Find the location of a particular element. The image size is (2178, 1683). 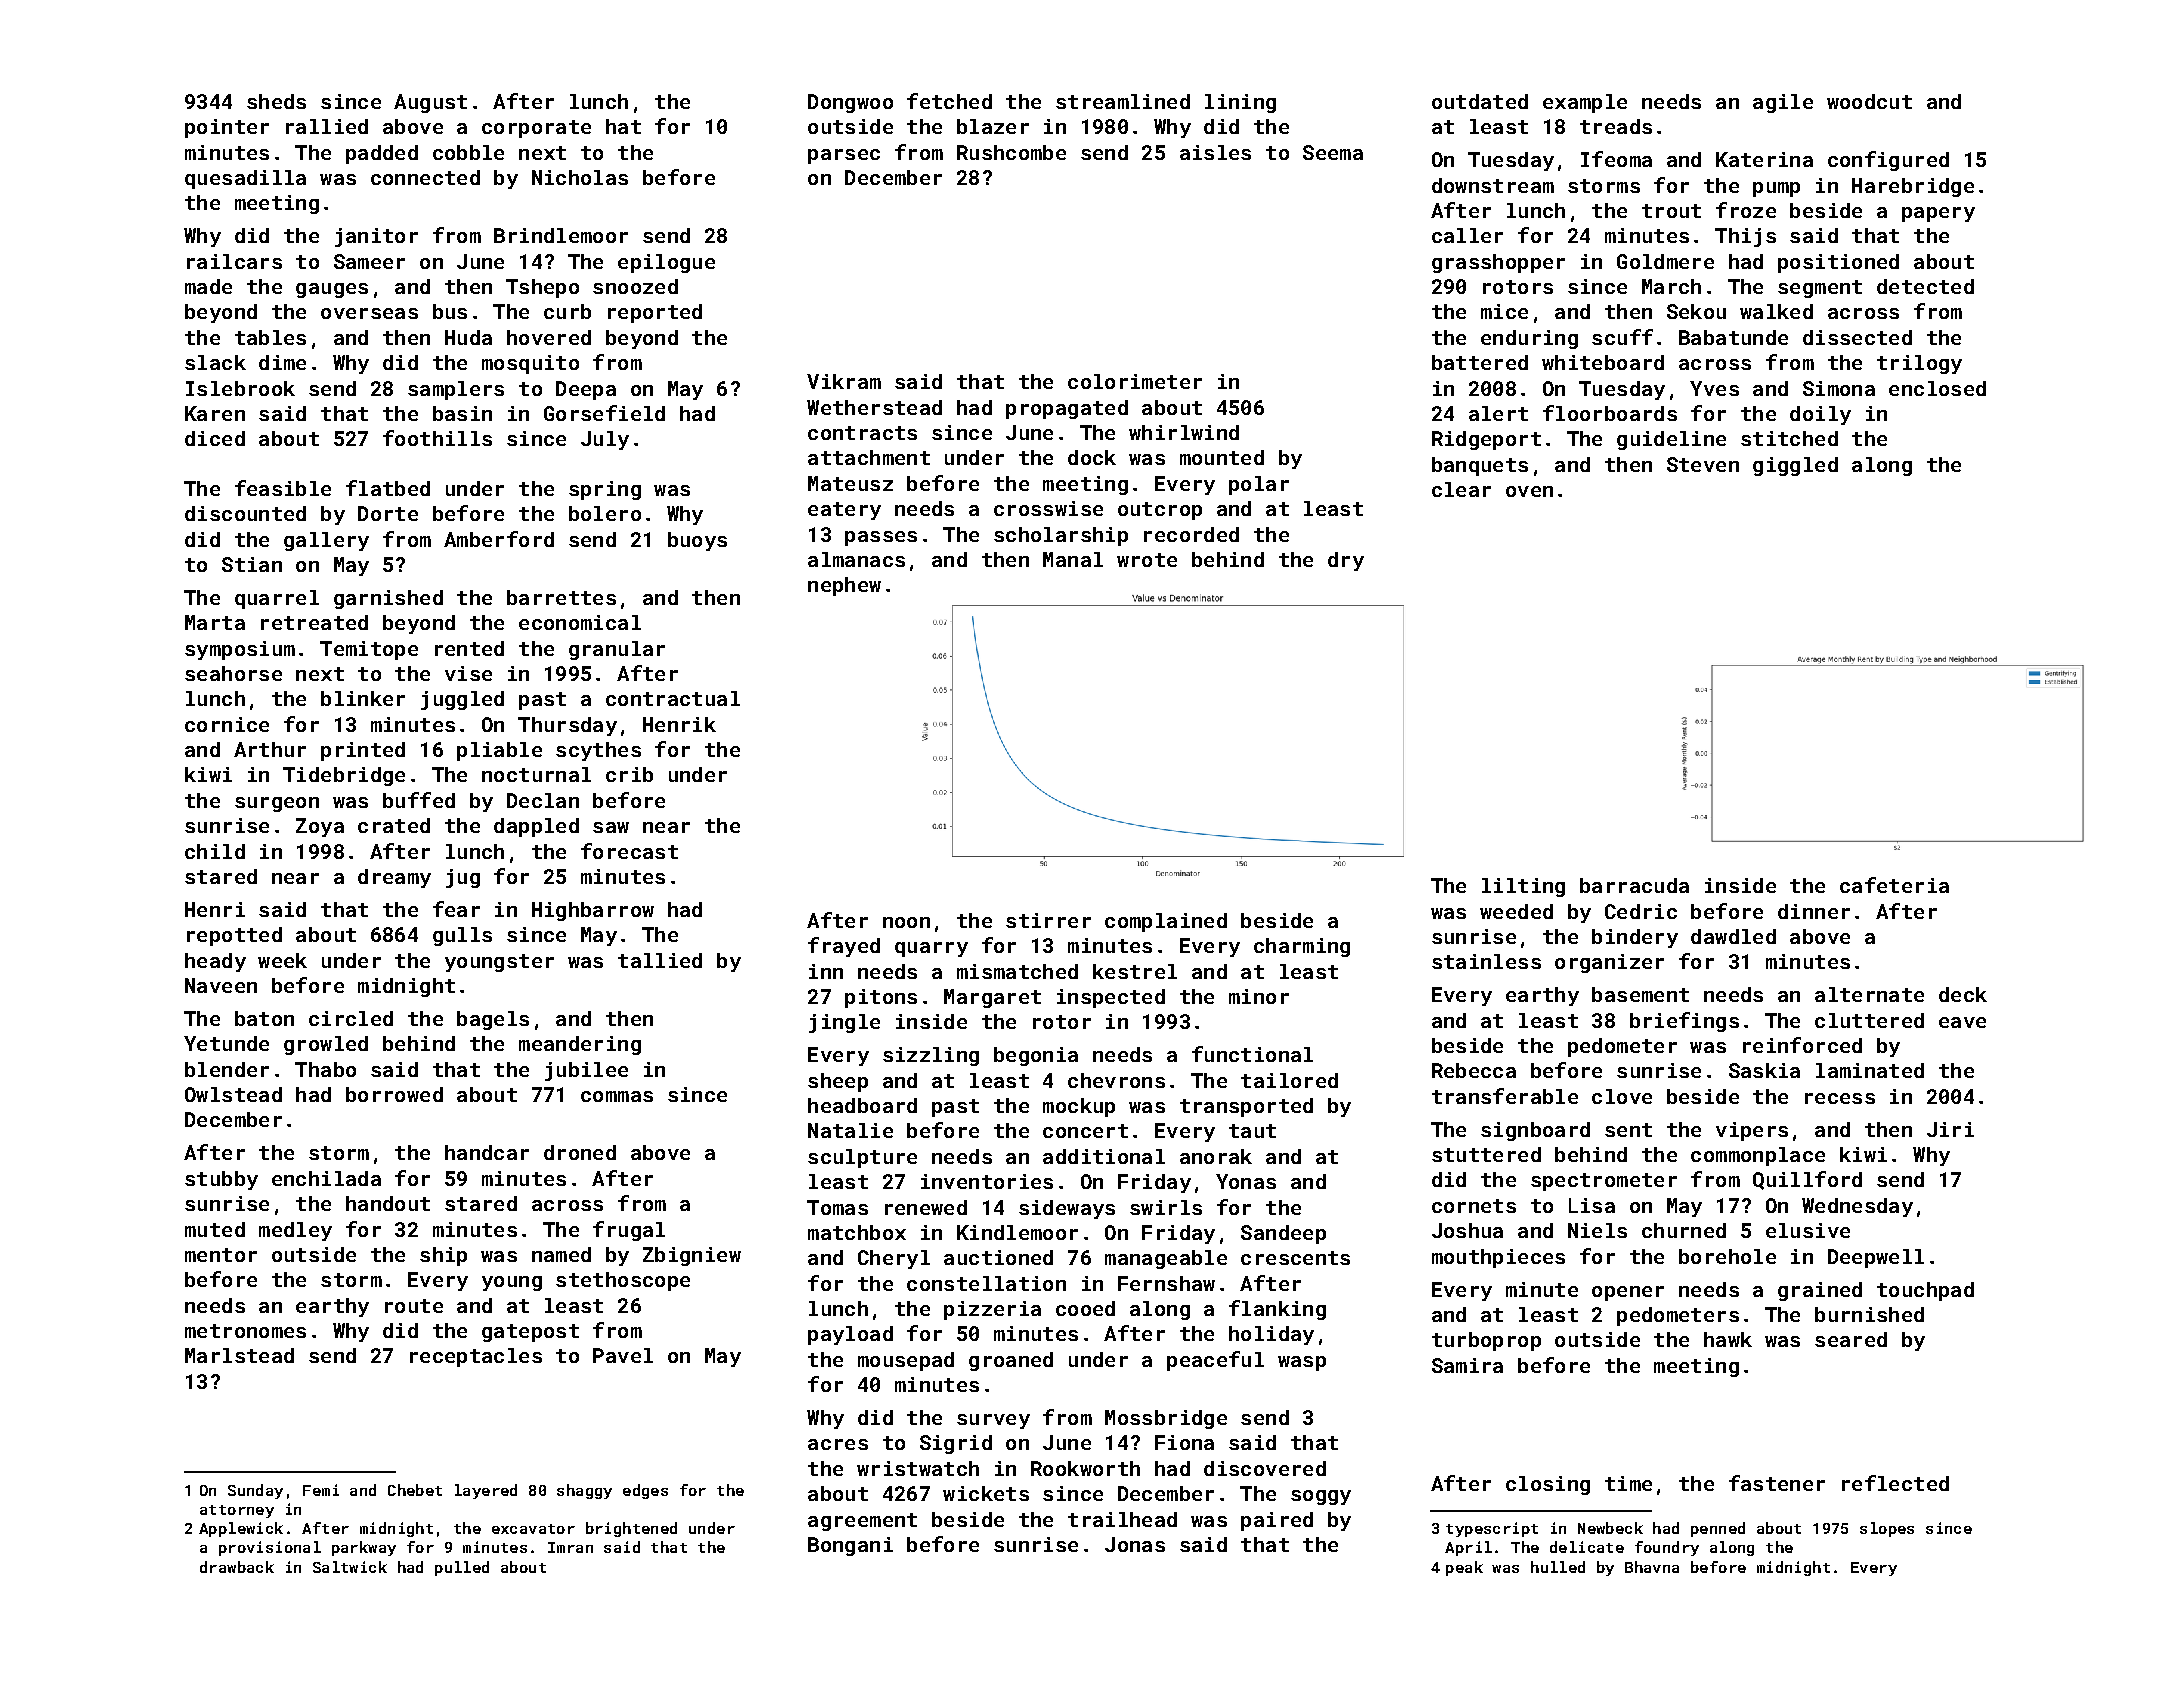

blazer is located at coordinates (993, 126).
